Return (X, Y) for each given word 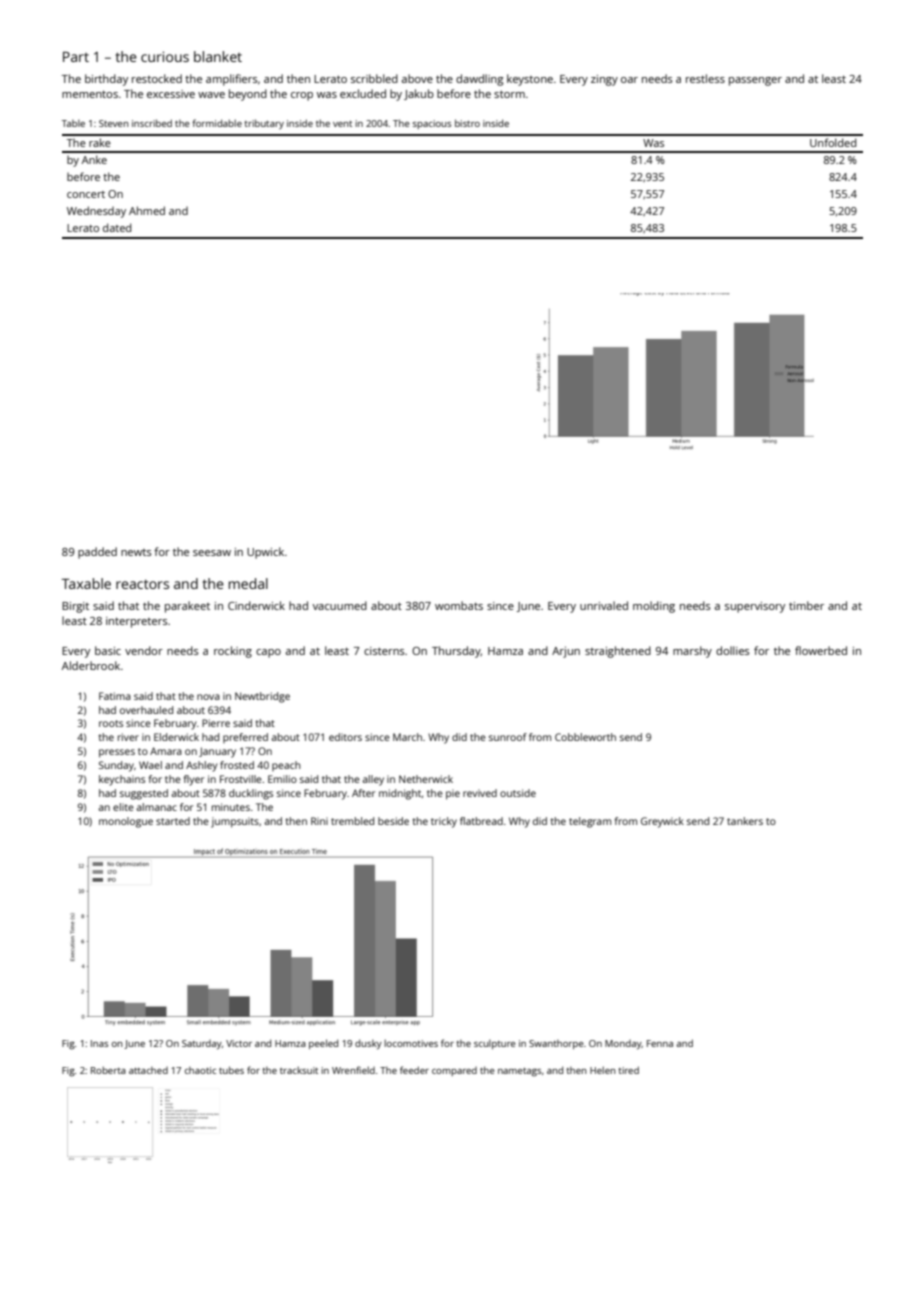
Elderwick (176, 737)
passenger (755, 81)
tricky (444, 822)
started (173, 821)
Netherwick (426, 779)
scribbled (374, 78)
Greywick (662, 822)
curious (165, 56)
